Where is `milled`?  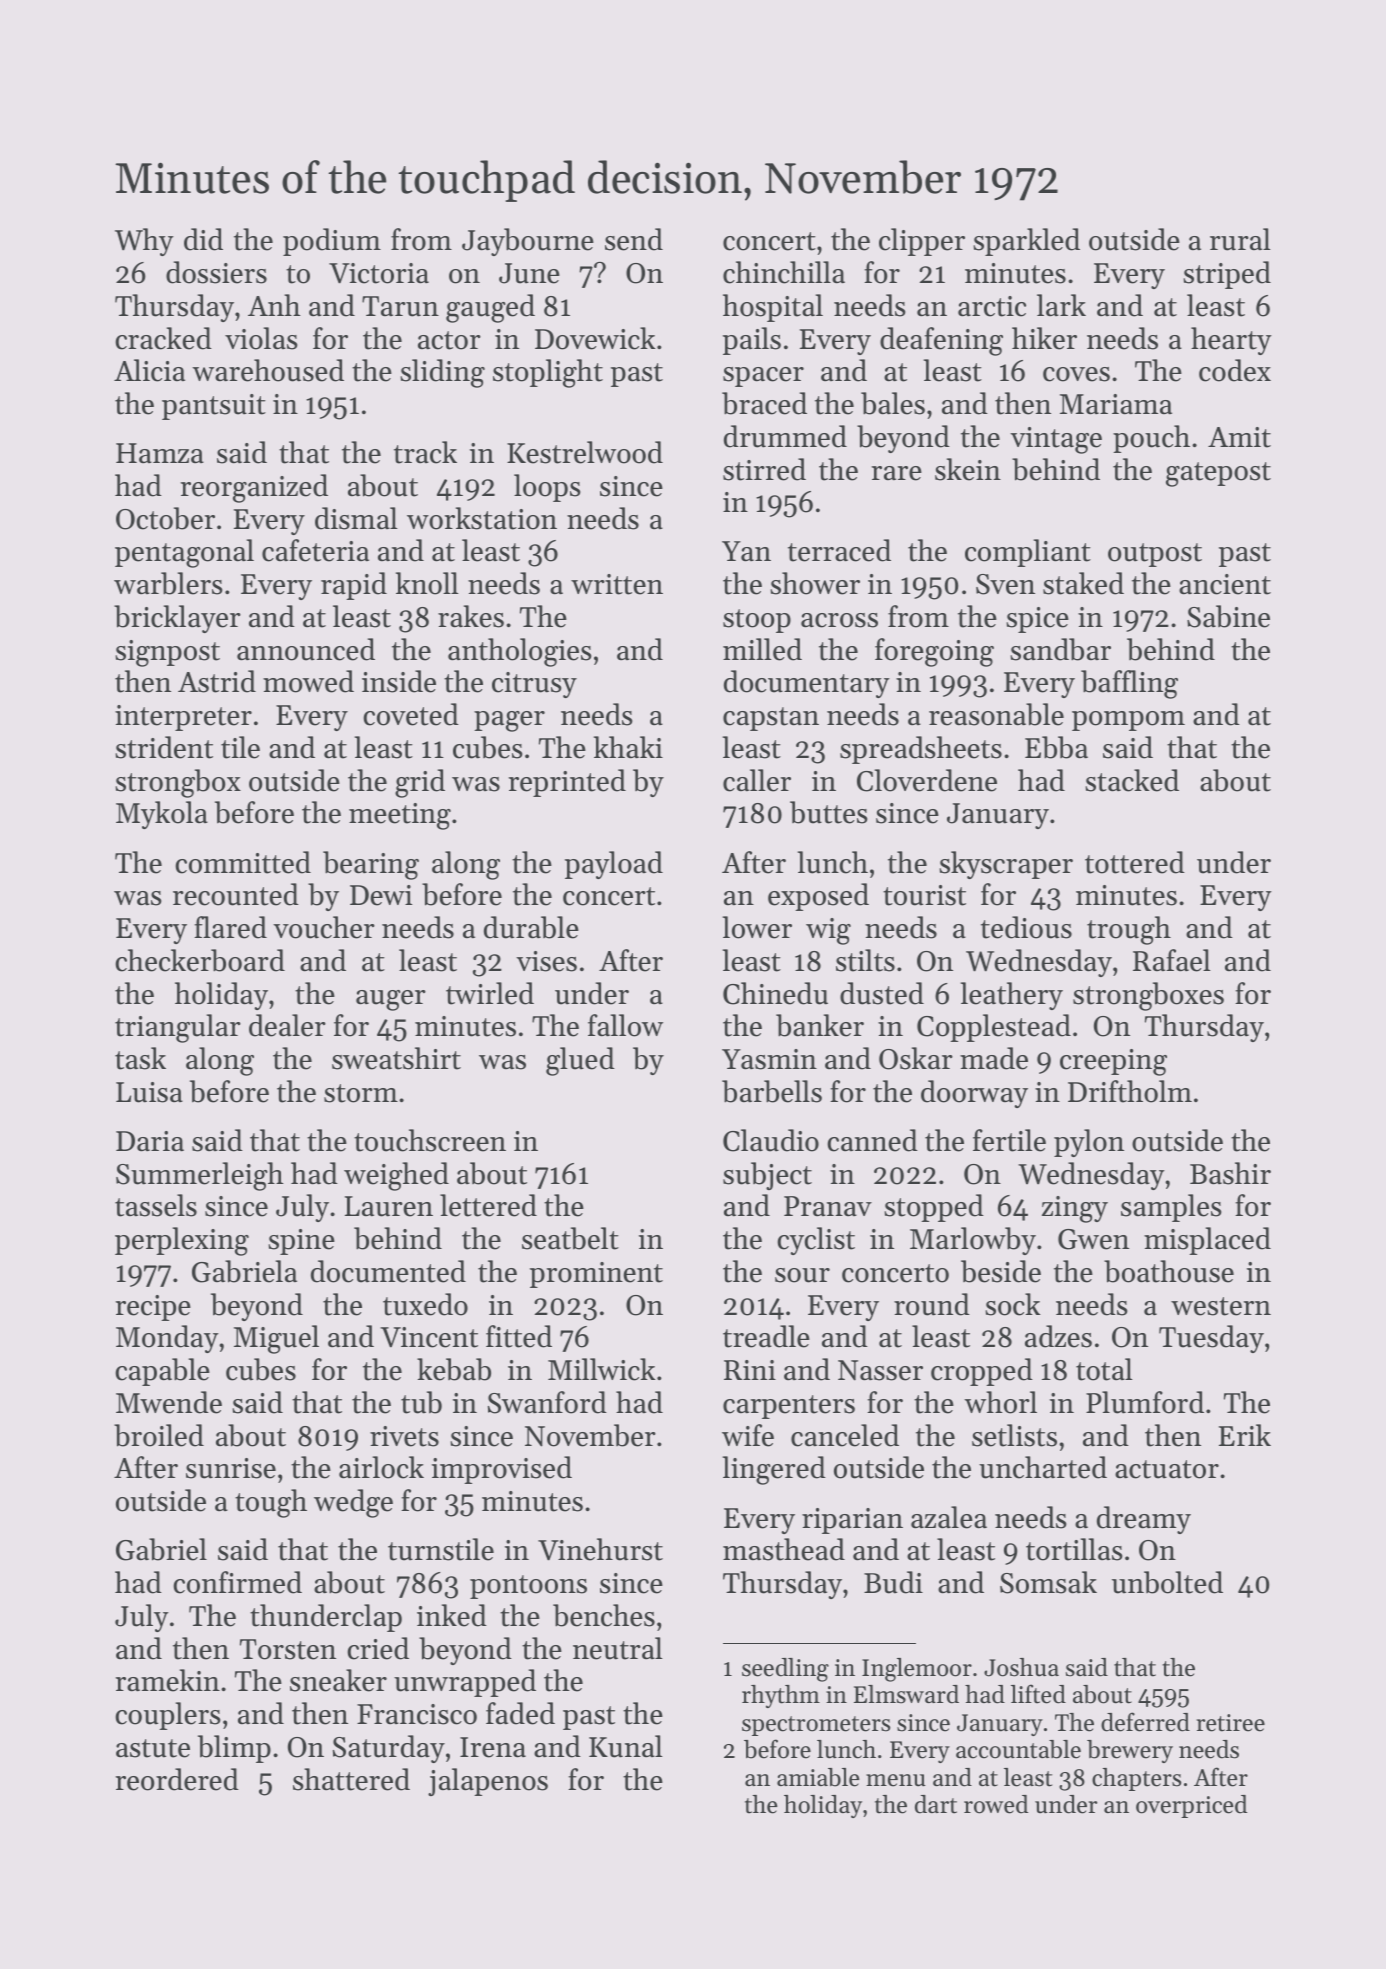 milled is located at coordinates (762, 649).
